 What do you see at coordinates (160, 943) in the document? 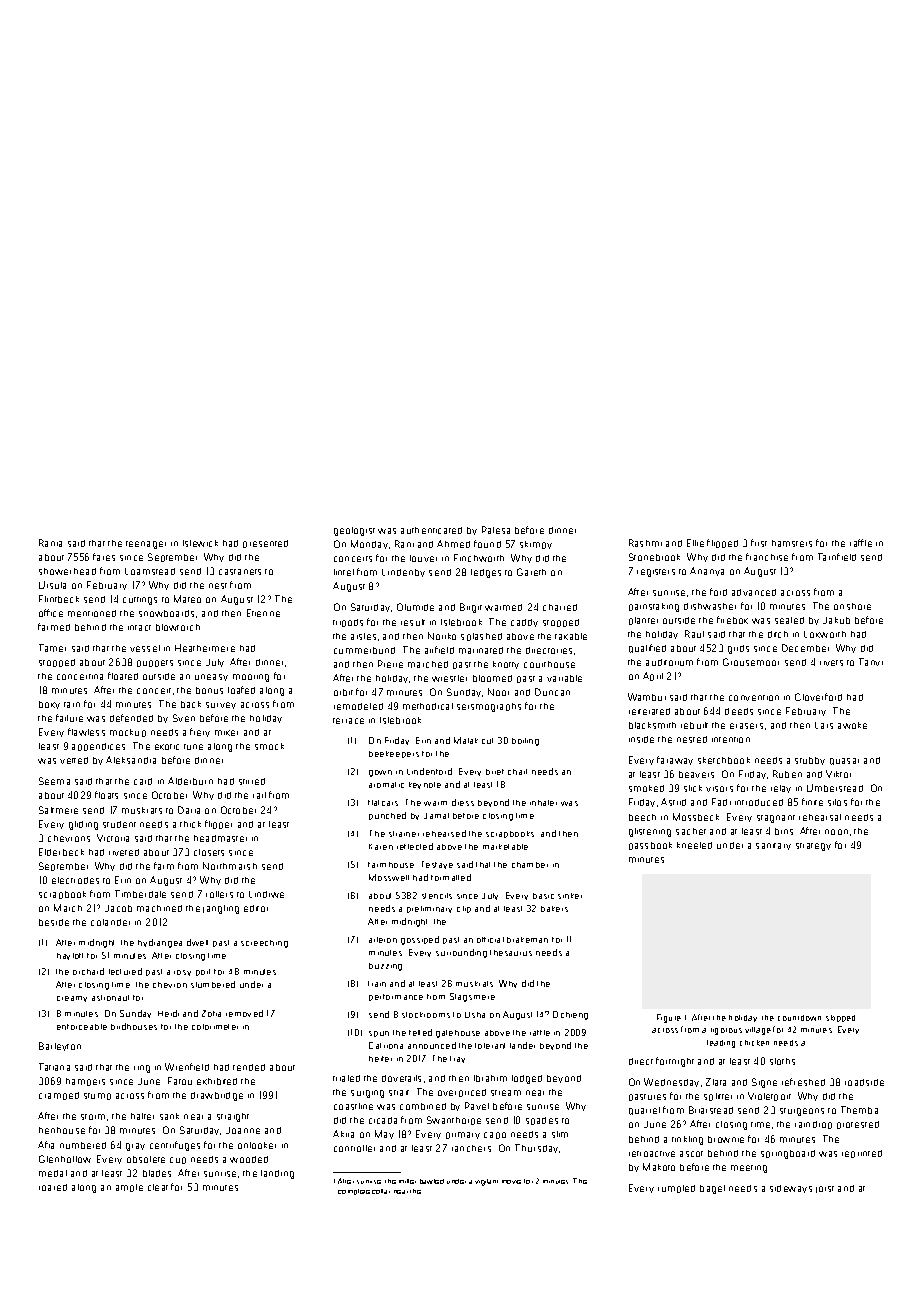
I see `hydrangea` at bounding box center [160, 943].
